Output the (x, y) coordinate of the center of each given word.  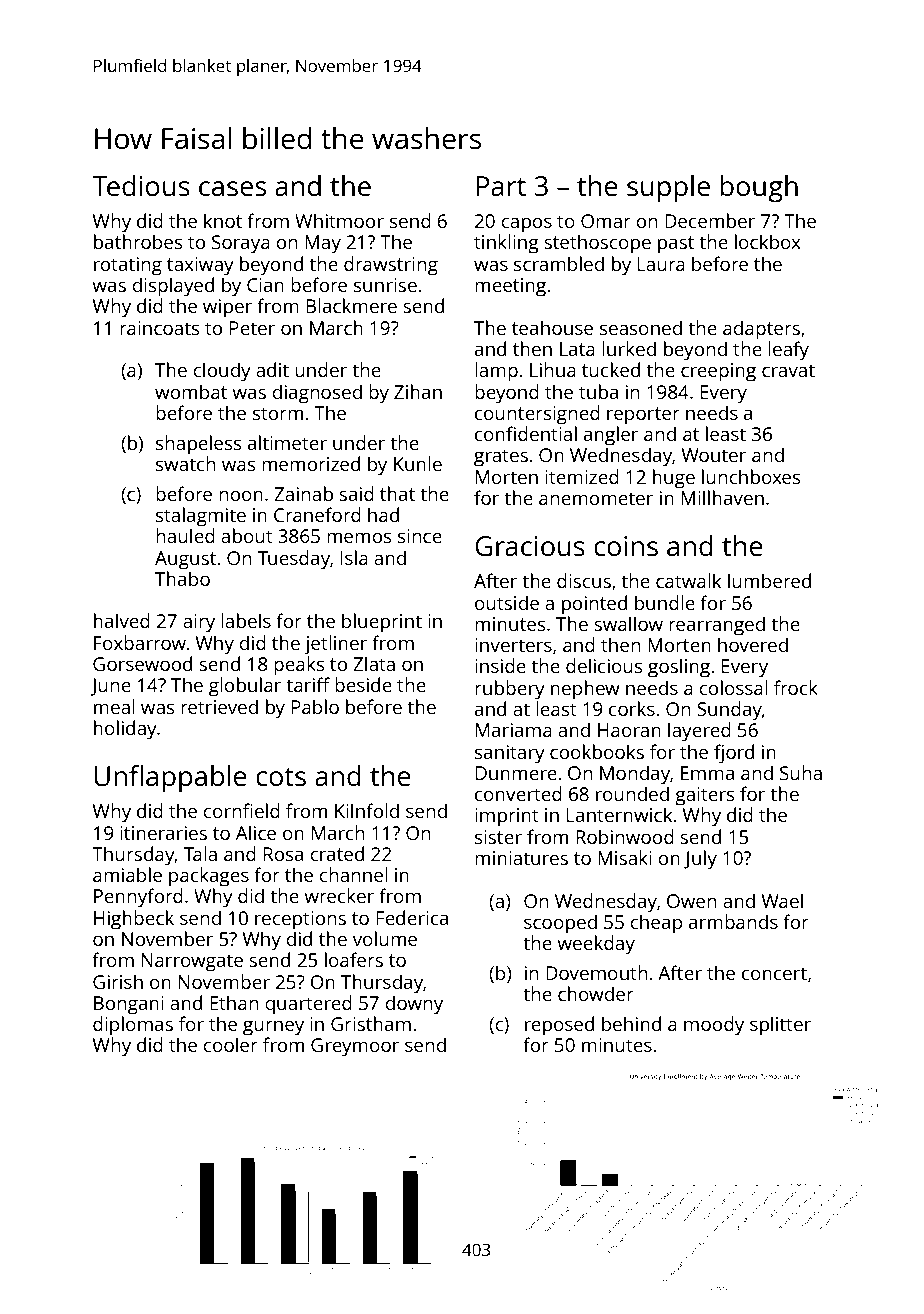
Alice (256, 832)
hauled (185, 535)
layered (699, 732)
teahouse (552, 327)
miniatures (521, 858)
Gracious (530, 546)
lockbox (768, 241)
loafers (354, 959)
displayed (173, 287)
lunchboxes (751, 476)
